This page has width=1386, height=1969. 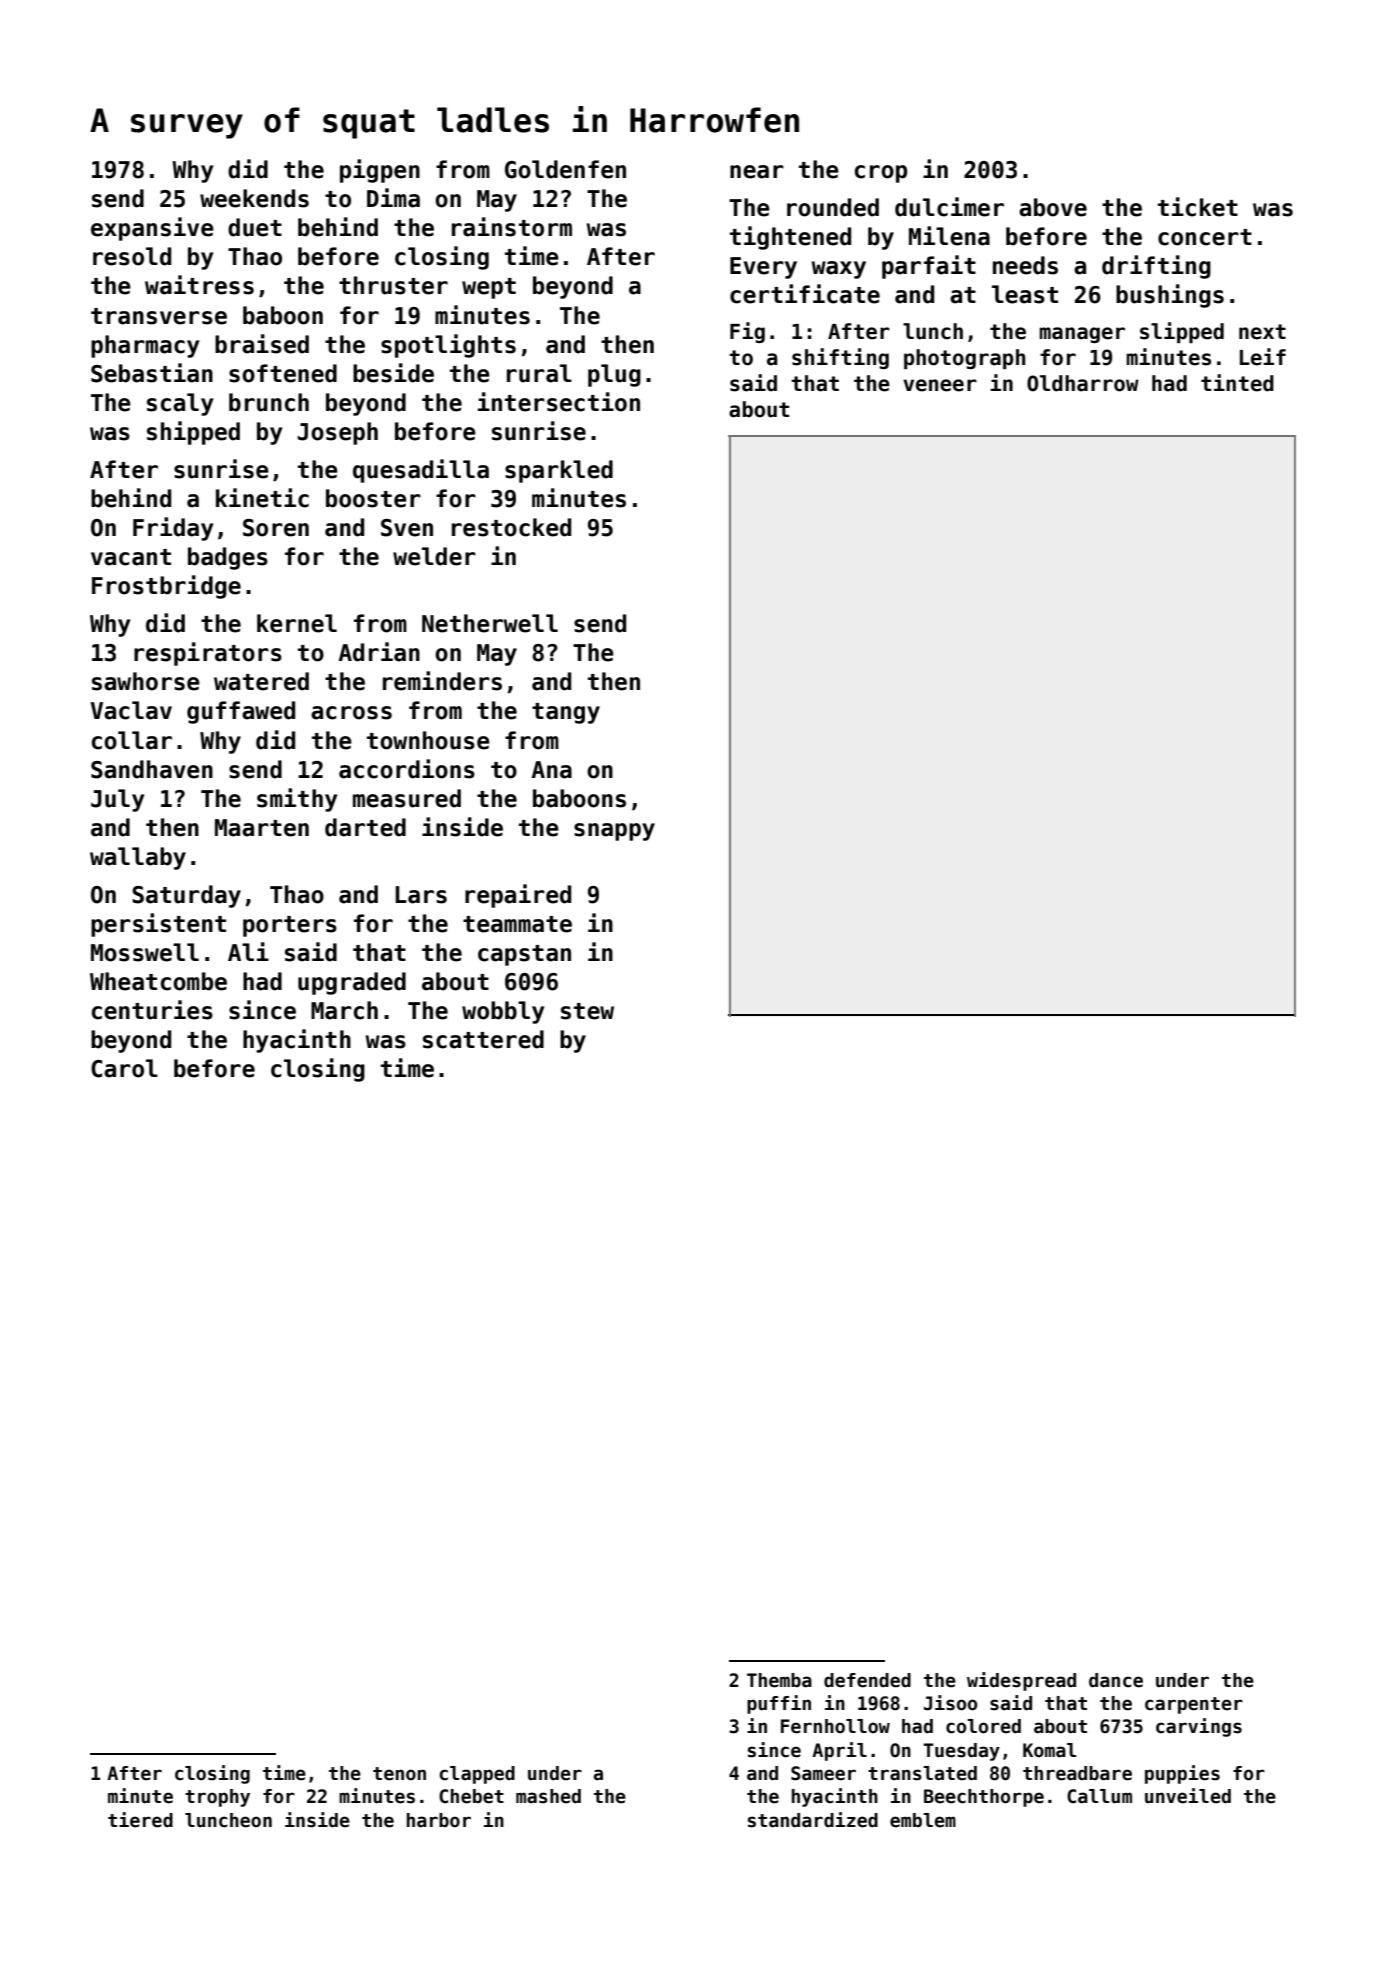 What do you see at coordinates (140, 1820) in the page?
I see `tiered` at bounding box center [140, 1820].
